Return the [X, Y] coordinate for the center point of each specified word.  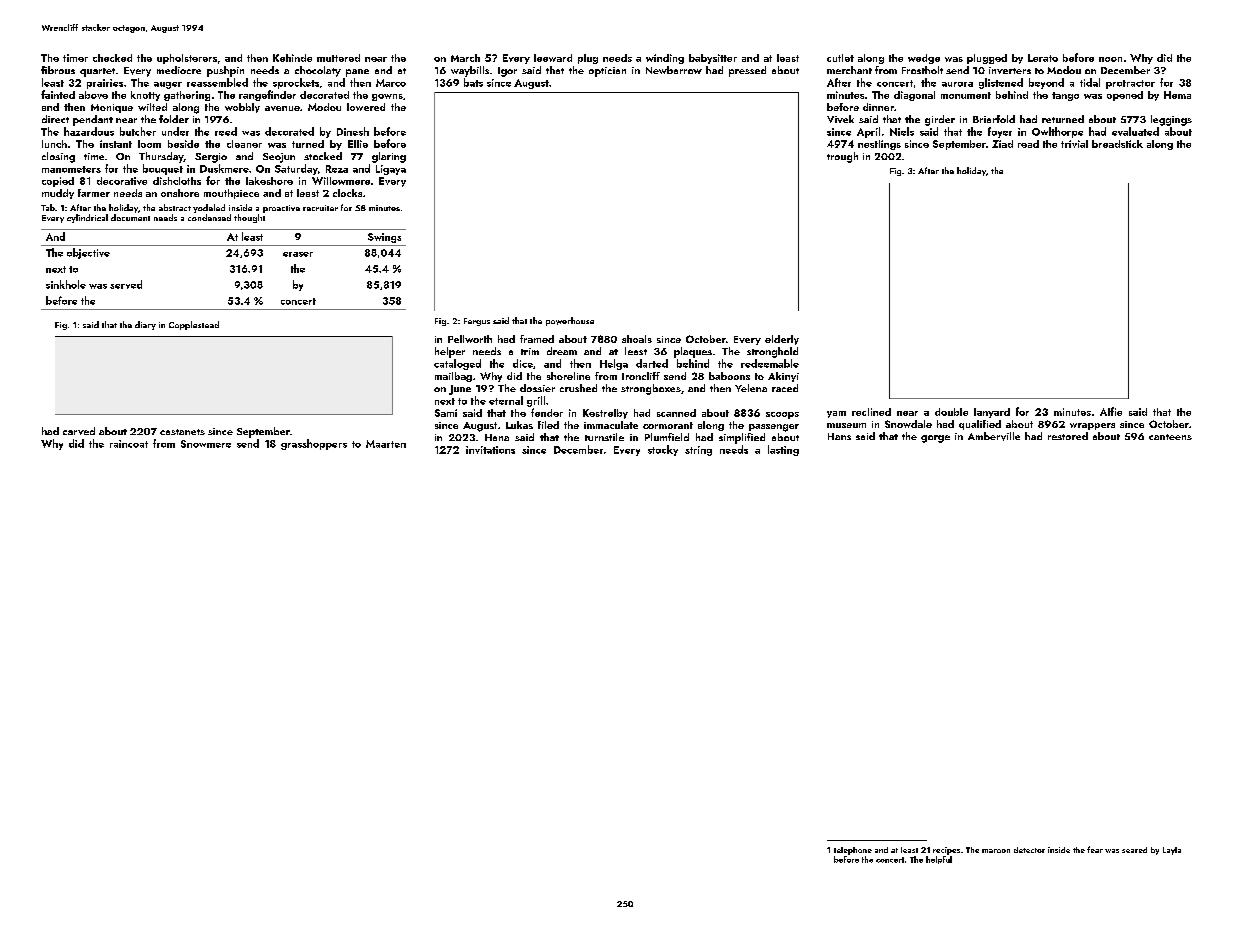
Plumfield [667, 437]
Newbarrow [674, 70]
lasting [783, 450]
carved [79, 431]
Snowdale [908, 424]
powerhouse [570, 321]
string [698, 451]
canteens [1170, 437]
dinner [878, 107]
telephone [853, 851]
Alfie [1111, 411]
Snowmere [206, 444]
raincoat [129, 444]
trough [842, 157]
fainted [58, 94]
